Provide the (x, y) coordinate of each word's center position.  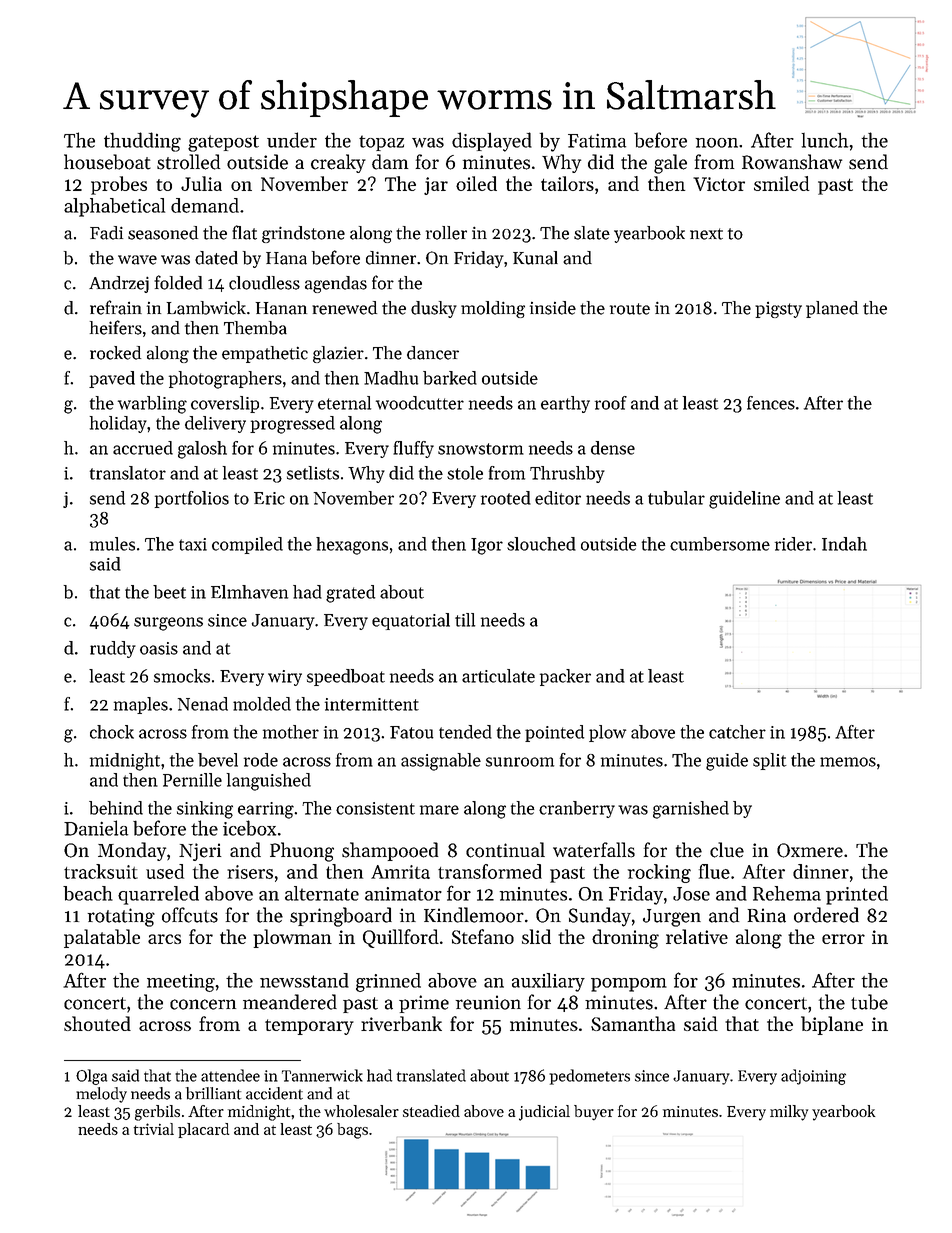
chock (112, 732)
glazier (338, 354)
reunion (488, 1002)
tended (465, 732)
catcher (737, 732)
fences (771, 403)
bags (352, 1131)
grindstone (303, 234)
